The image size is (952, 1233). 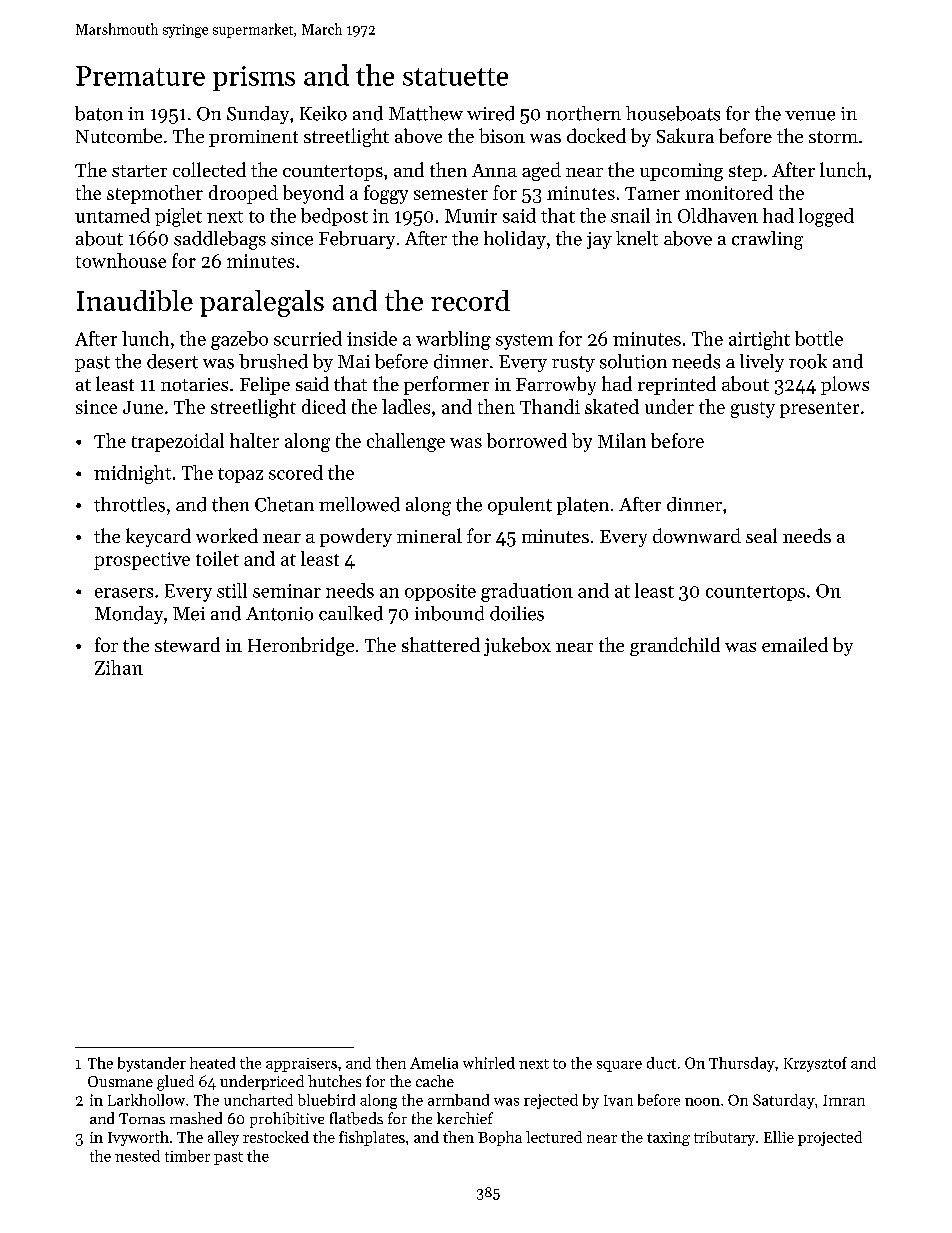 What do you see at coordinates (675, 646) in the document?
I see `grandchild` at bounding box center [675, 646].
